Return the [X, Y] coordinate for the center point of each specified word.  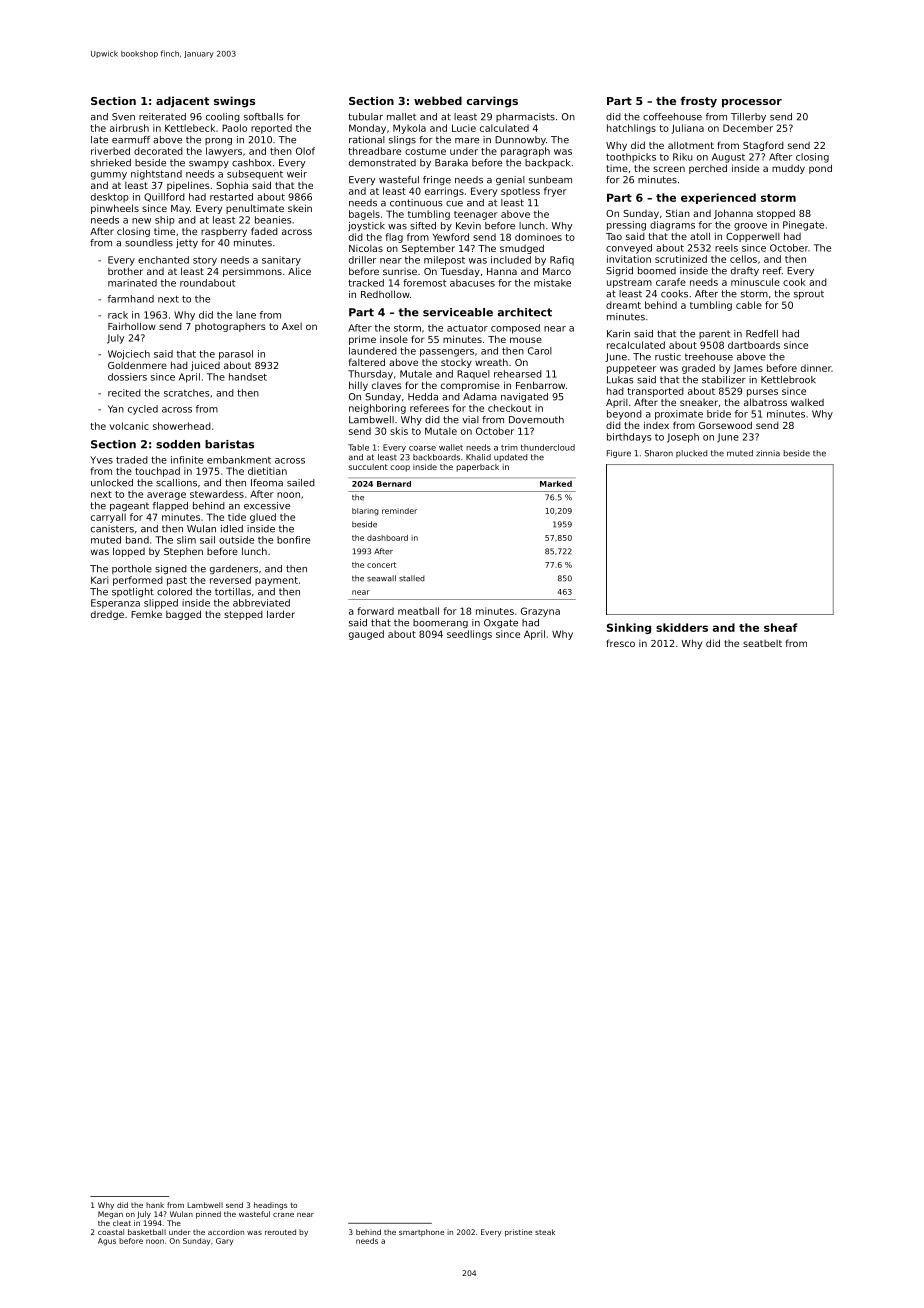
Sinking [629, 628]
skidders [682, 627]
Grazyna [540, 612]
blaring [365, 512]
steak [545, 1232]
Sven [123, 117]
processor [752, 103]
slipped [161, 604]
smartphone [421, 1233]
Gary [224, 1242]
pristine [518, 1233]
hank [155, 1205]
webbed [438, 100]
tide [237, 517]
